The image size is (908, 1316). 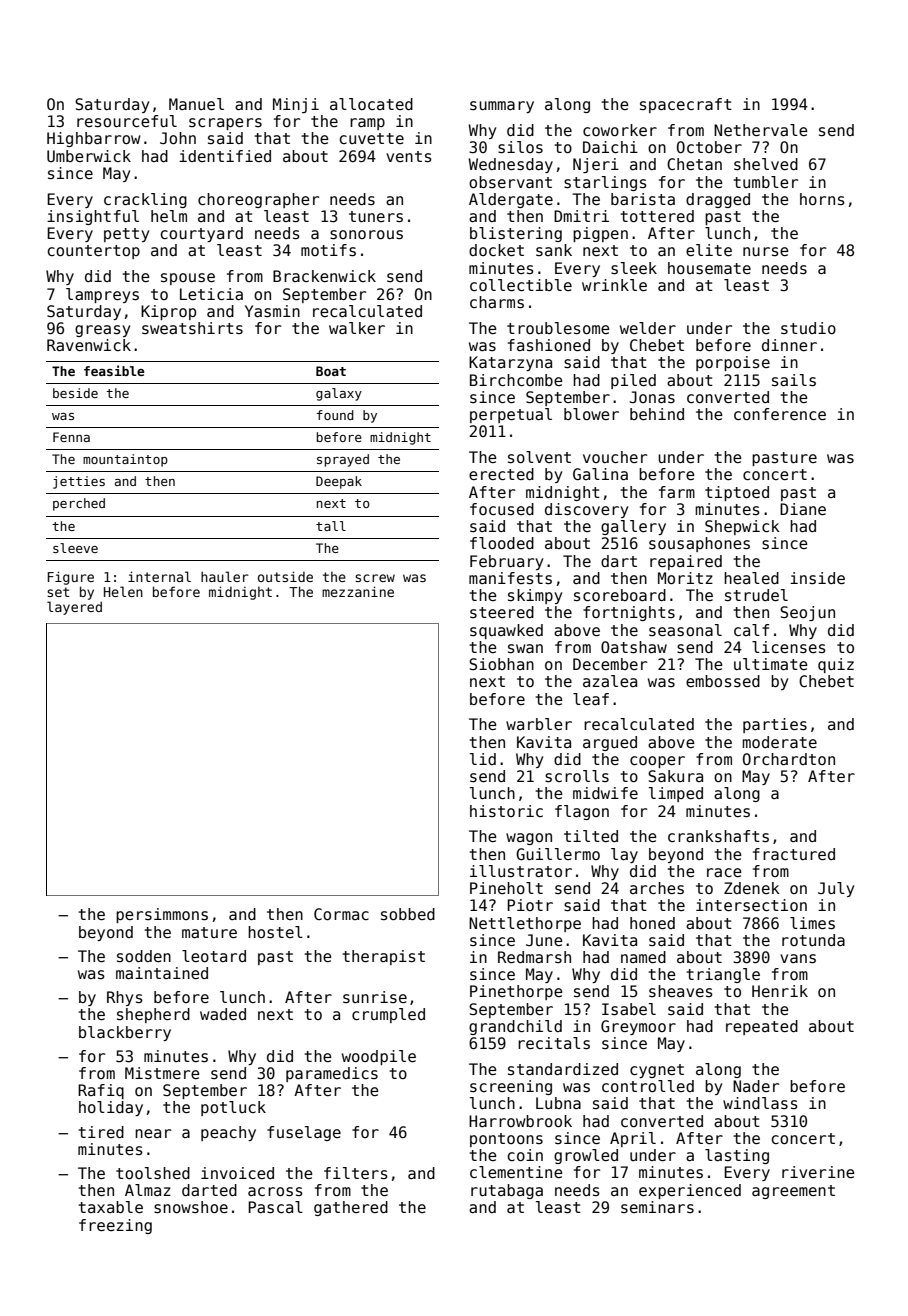 I want to click on Kiprop, so click(x=168, y=312).
